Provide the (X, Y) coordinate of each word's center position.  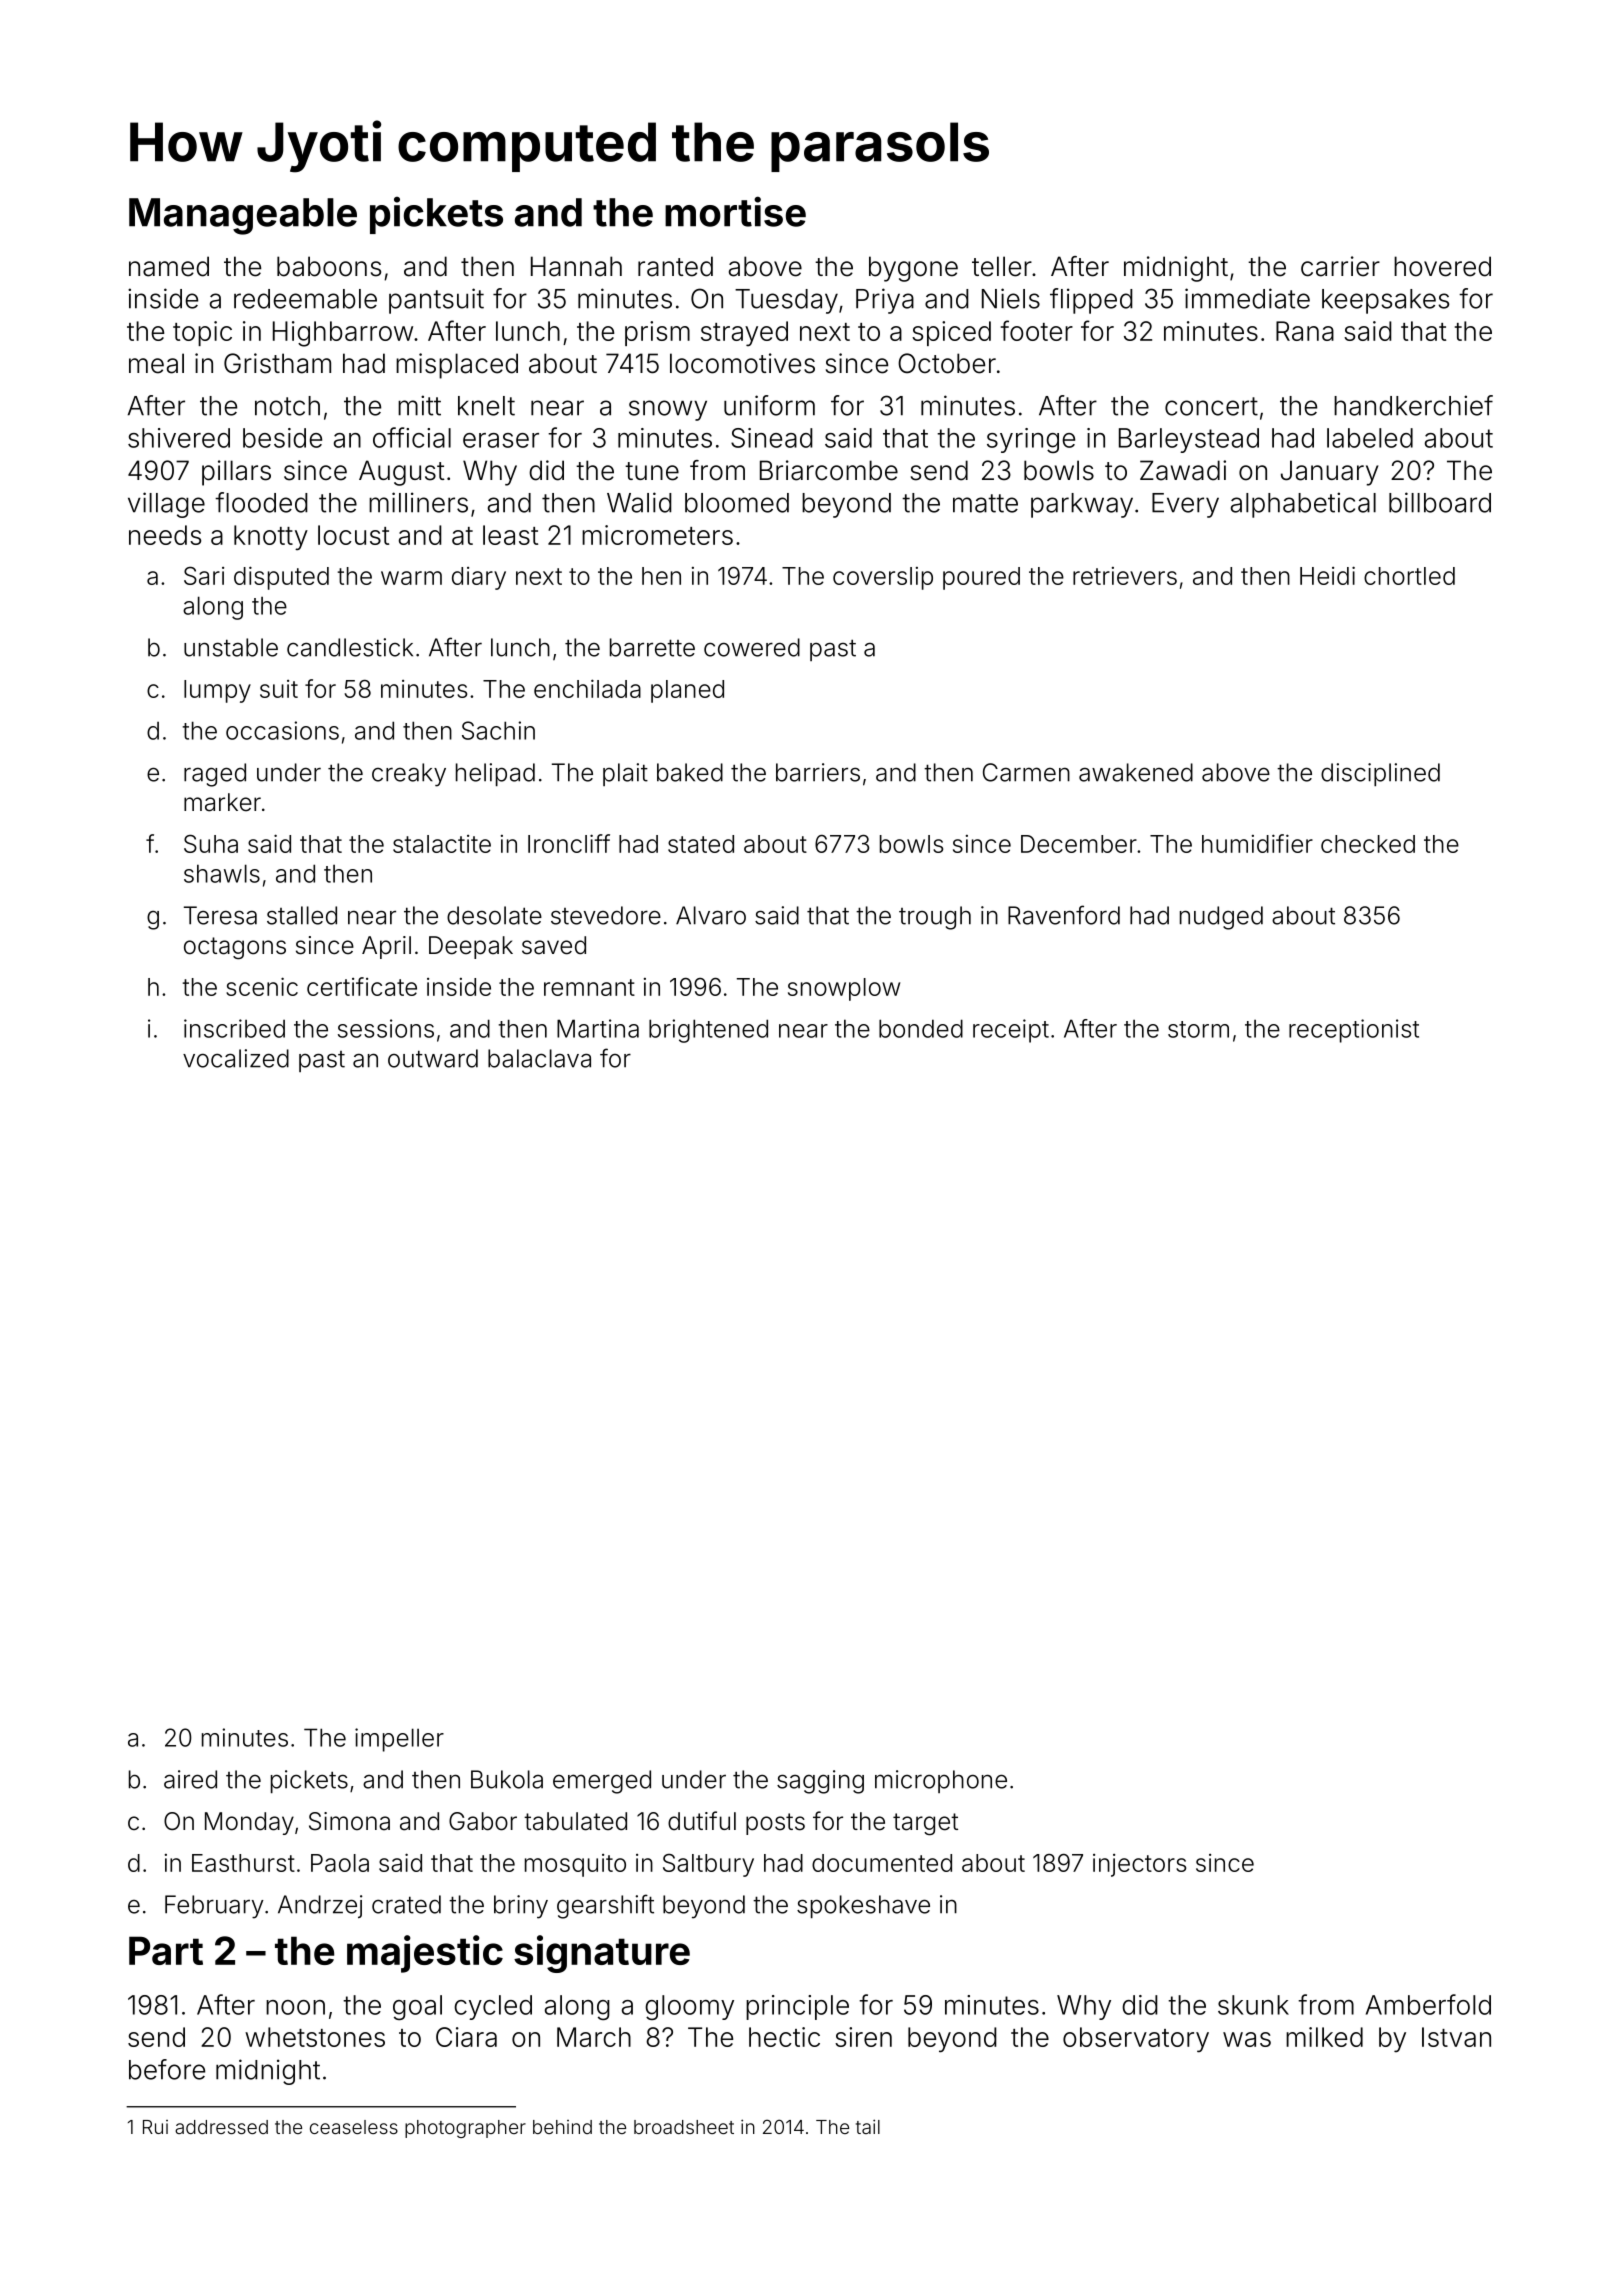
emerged (602, 1782)
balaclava (539, 1058)
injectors (1139, 1865)
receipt (1011, 1031)
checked (1368, 844)
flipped (1091, 301)
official (412, 437)
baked (690, 772)
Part (166, 1950)
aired (190, 1779)
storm (1198, 1029)
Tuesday (786, 301)
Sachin (498, 730)
